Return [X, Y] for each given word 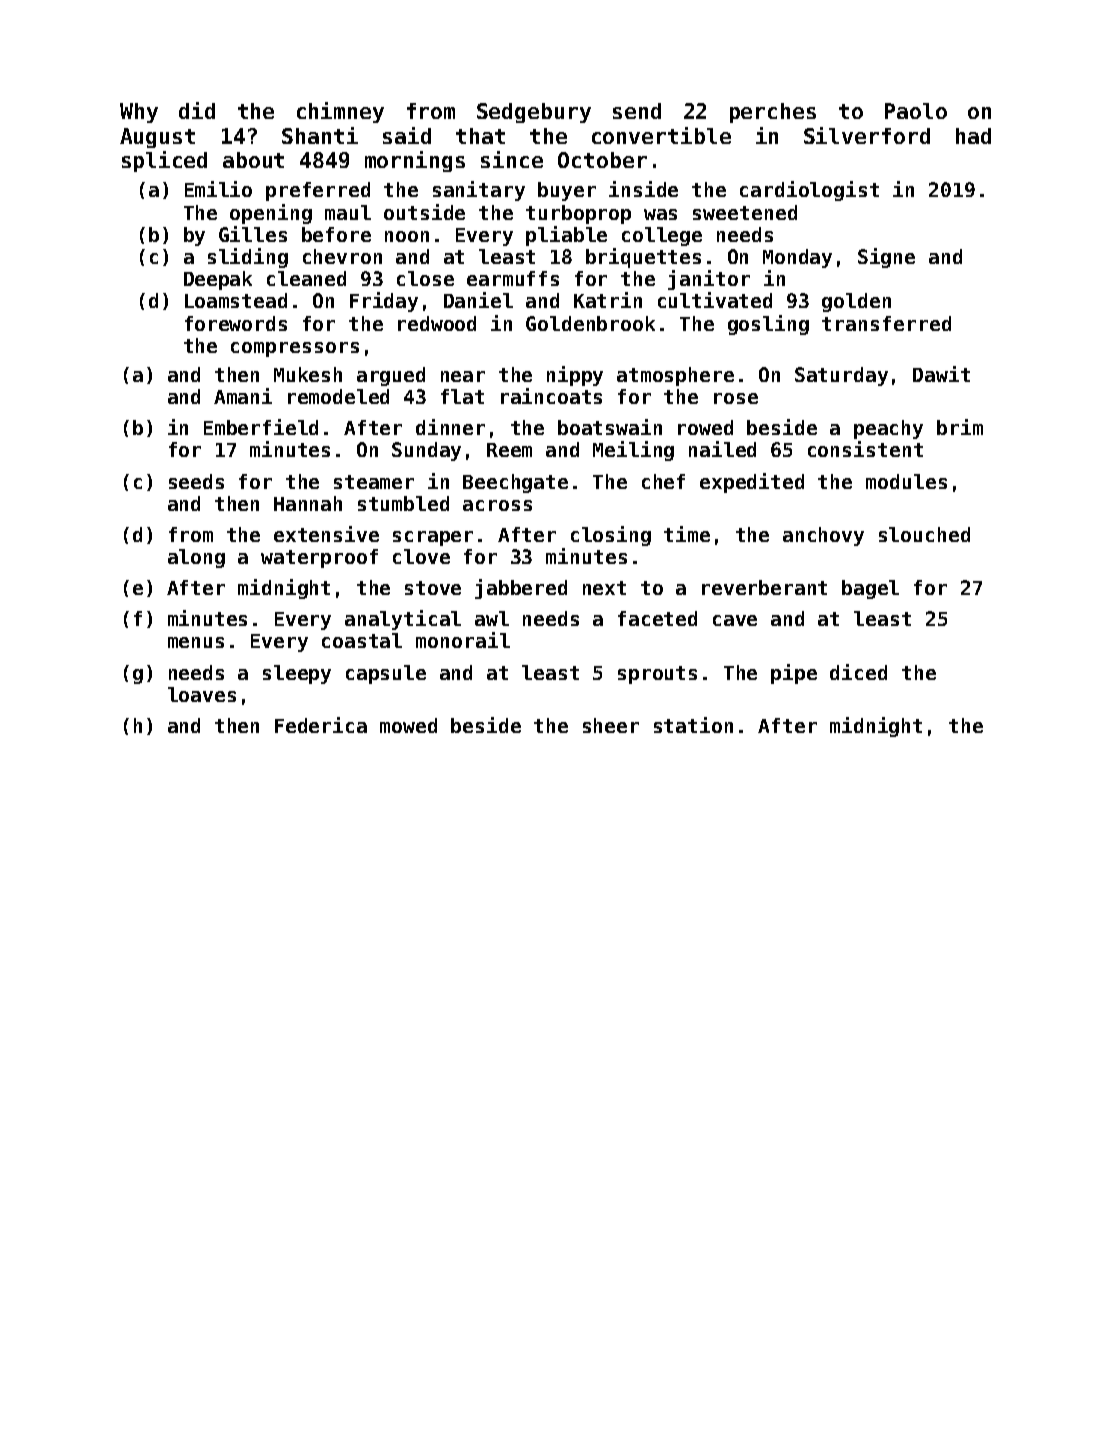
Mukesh [308, 374]
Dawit [941, 374]
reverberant [764, 587]
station [693, 725]
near [463, 376]
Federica [321, 725]
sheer [611, 725]
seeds [196, 481]
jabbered [521, 589]
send [637, 111]
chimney [340, 112]
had [973, 136]
